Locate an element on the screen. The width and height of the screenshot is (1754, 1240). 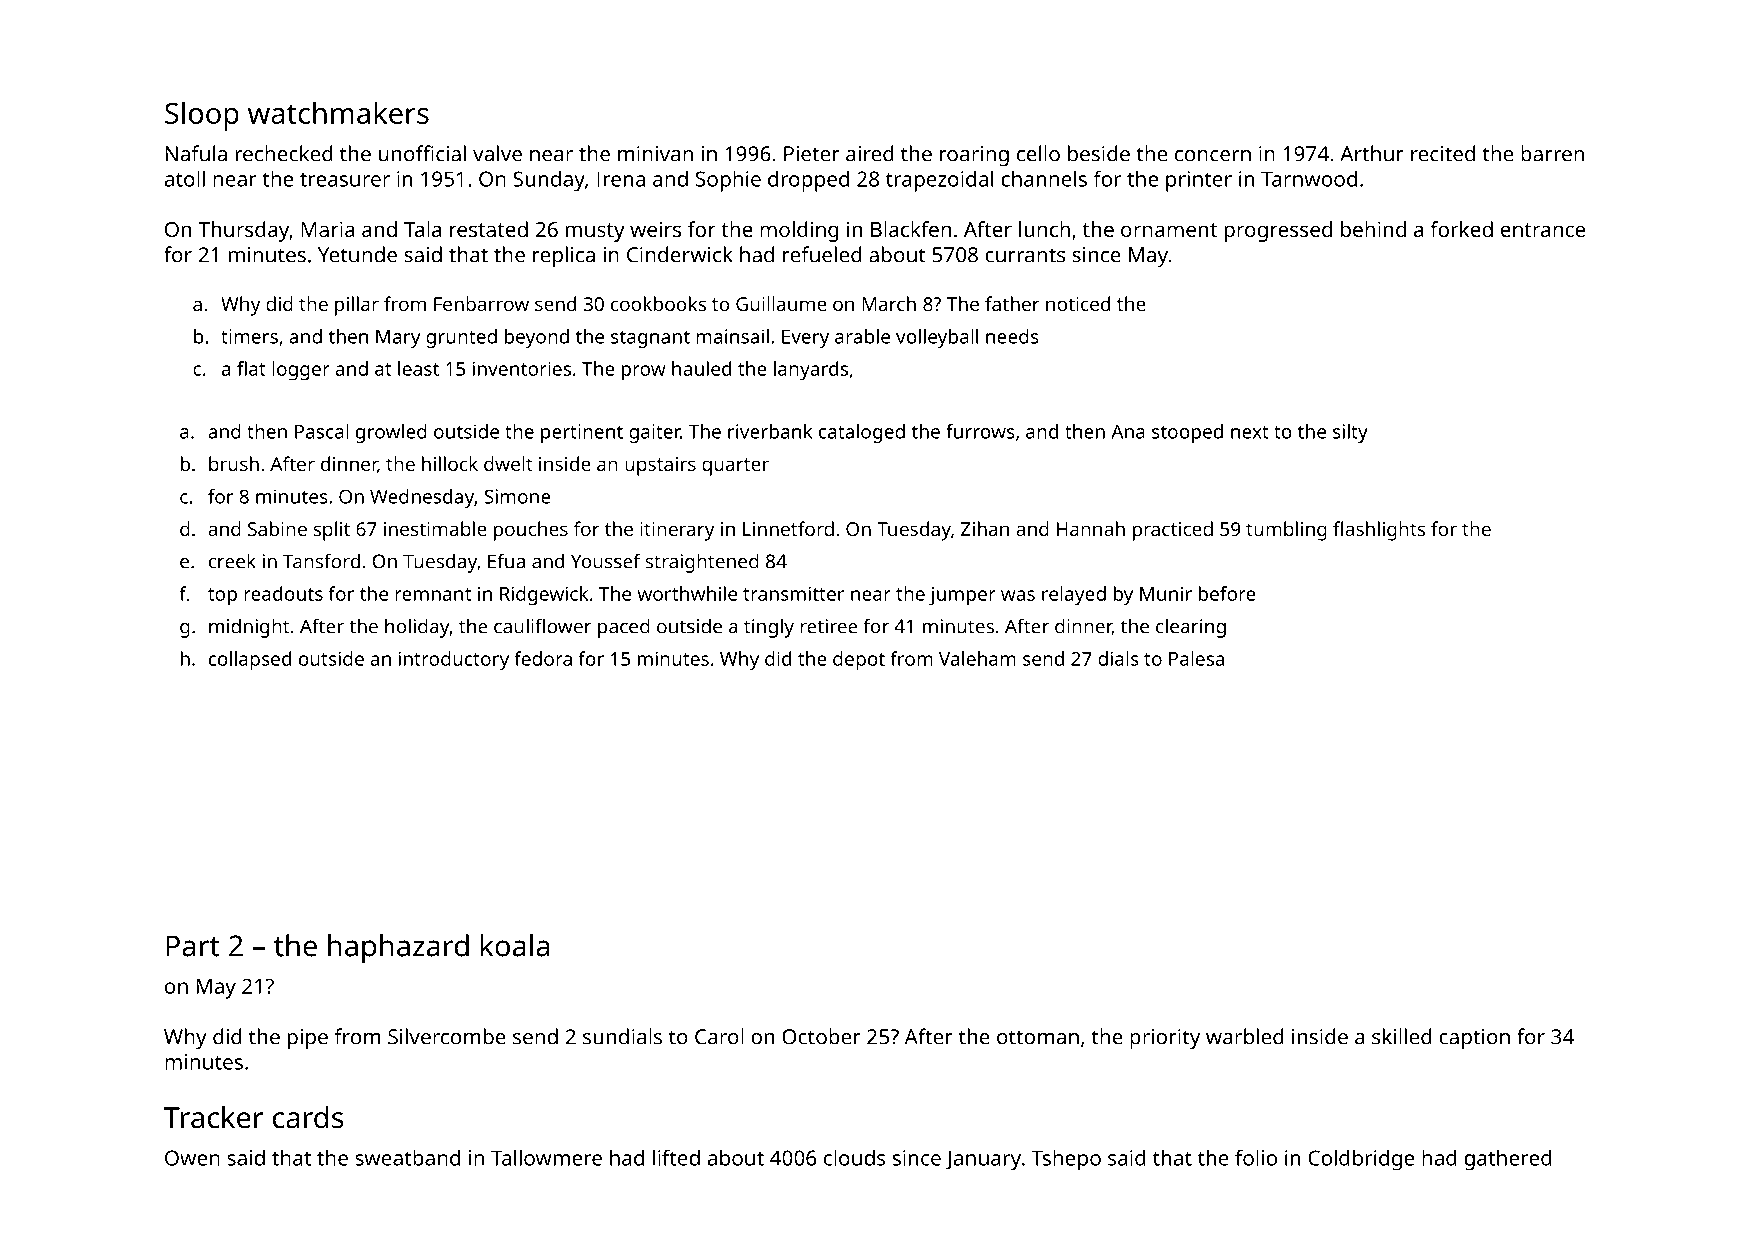
silty is located at coordinates (1350, 433).
